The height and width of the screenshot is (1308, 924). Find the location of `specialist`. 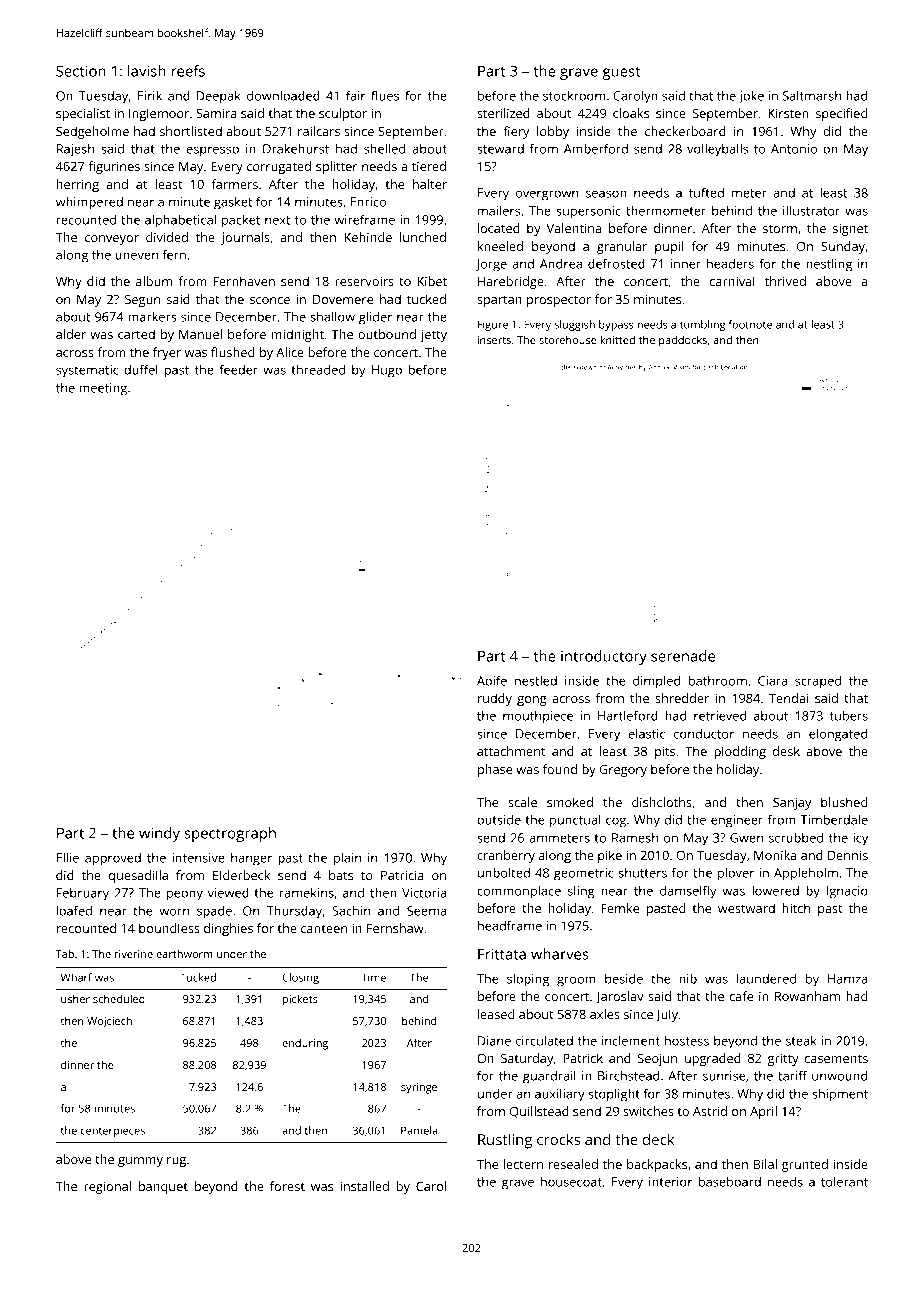

specialist is located at coordinates (83, 114).
